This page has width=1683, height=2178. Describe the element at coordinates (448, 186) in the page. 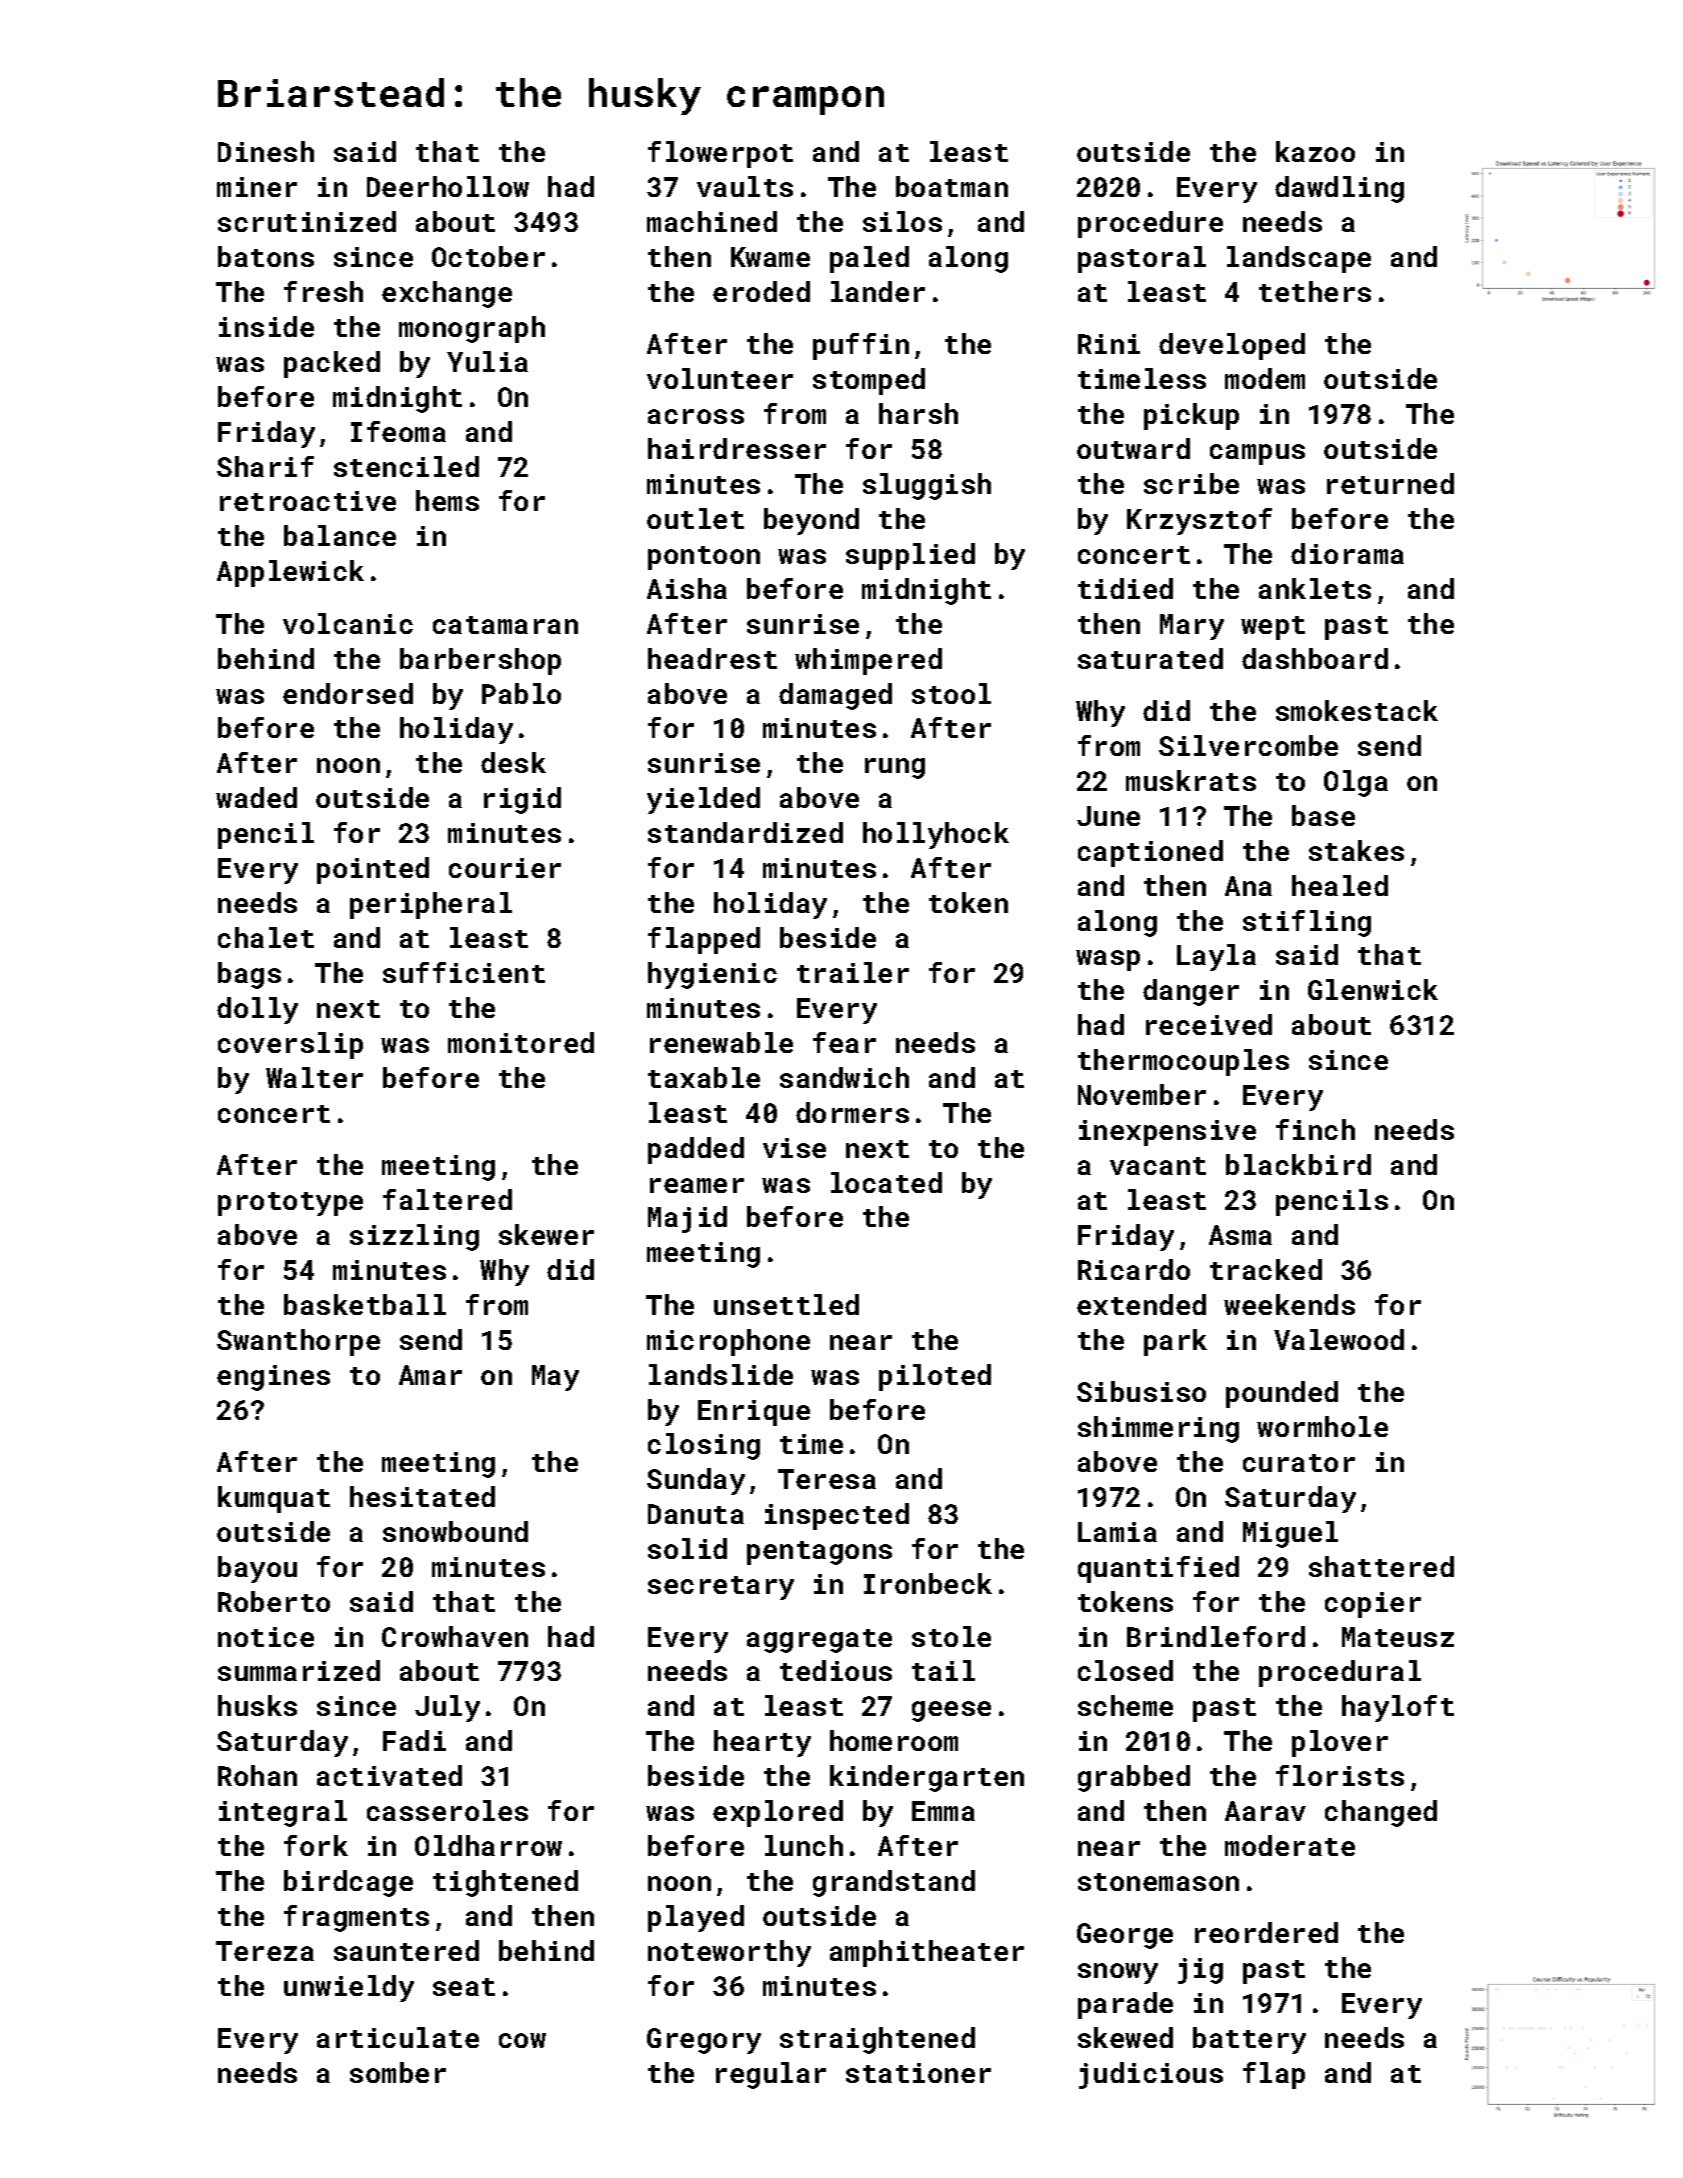

I see `Deerhollow` at that location.
